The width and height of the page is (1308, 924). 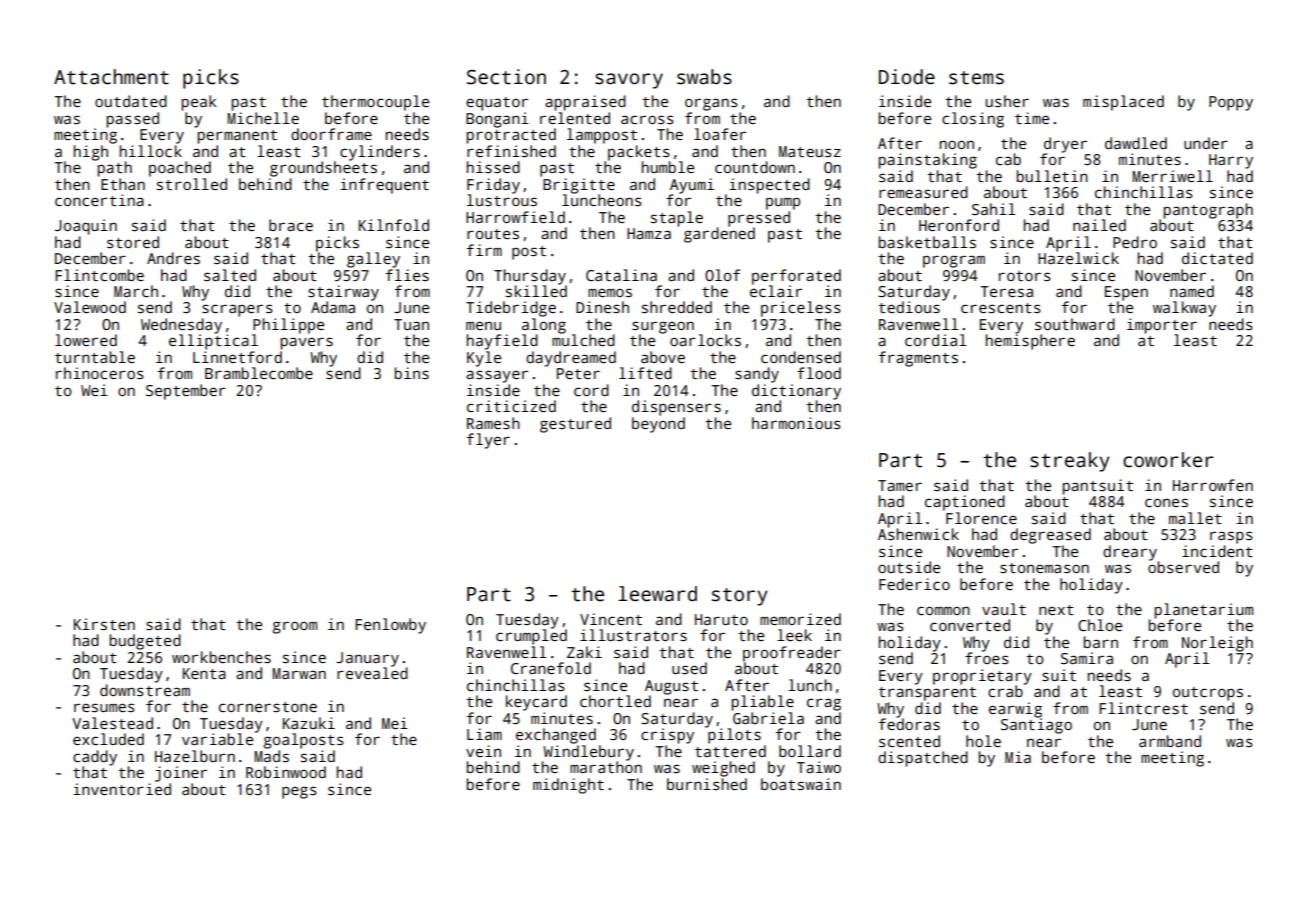 I want to click on leek, so click(x=794, y=635).
